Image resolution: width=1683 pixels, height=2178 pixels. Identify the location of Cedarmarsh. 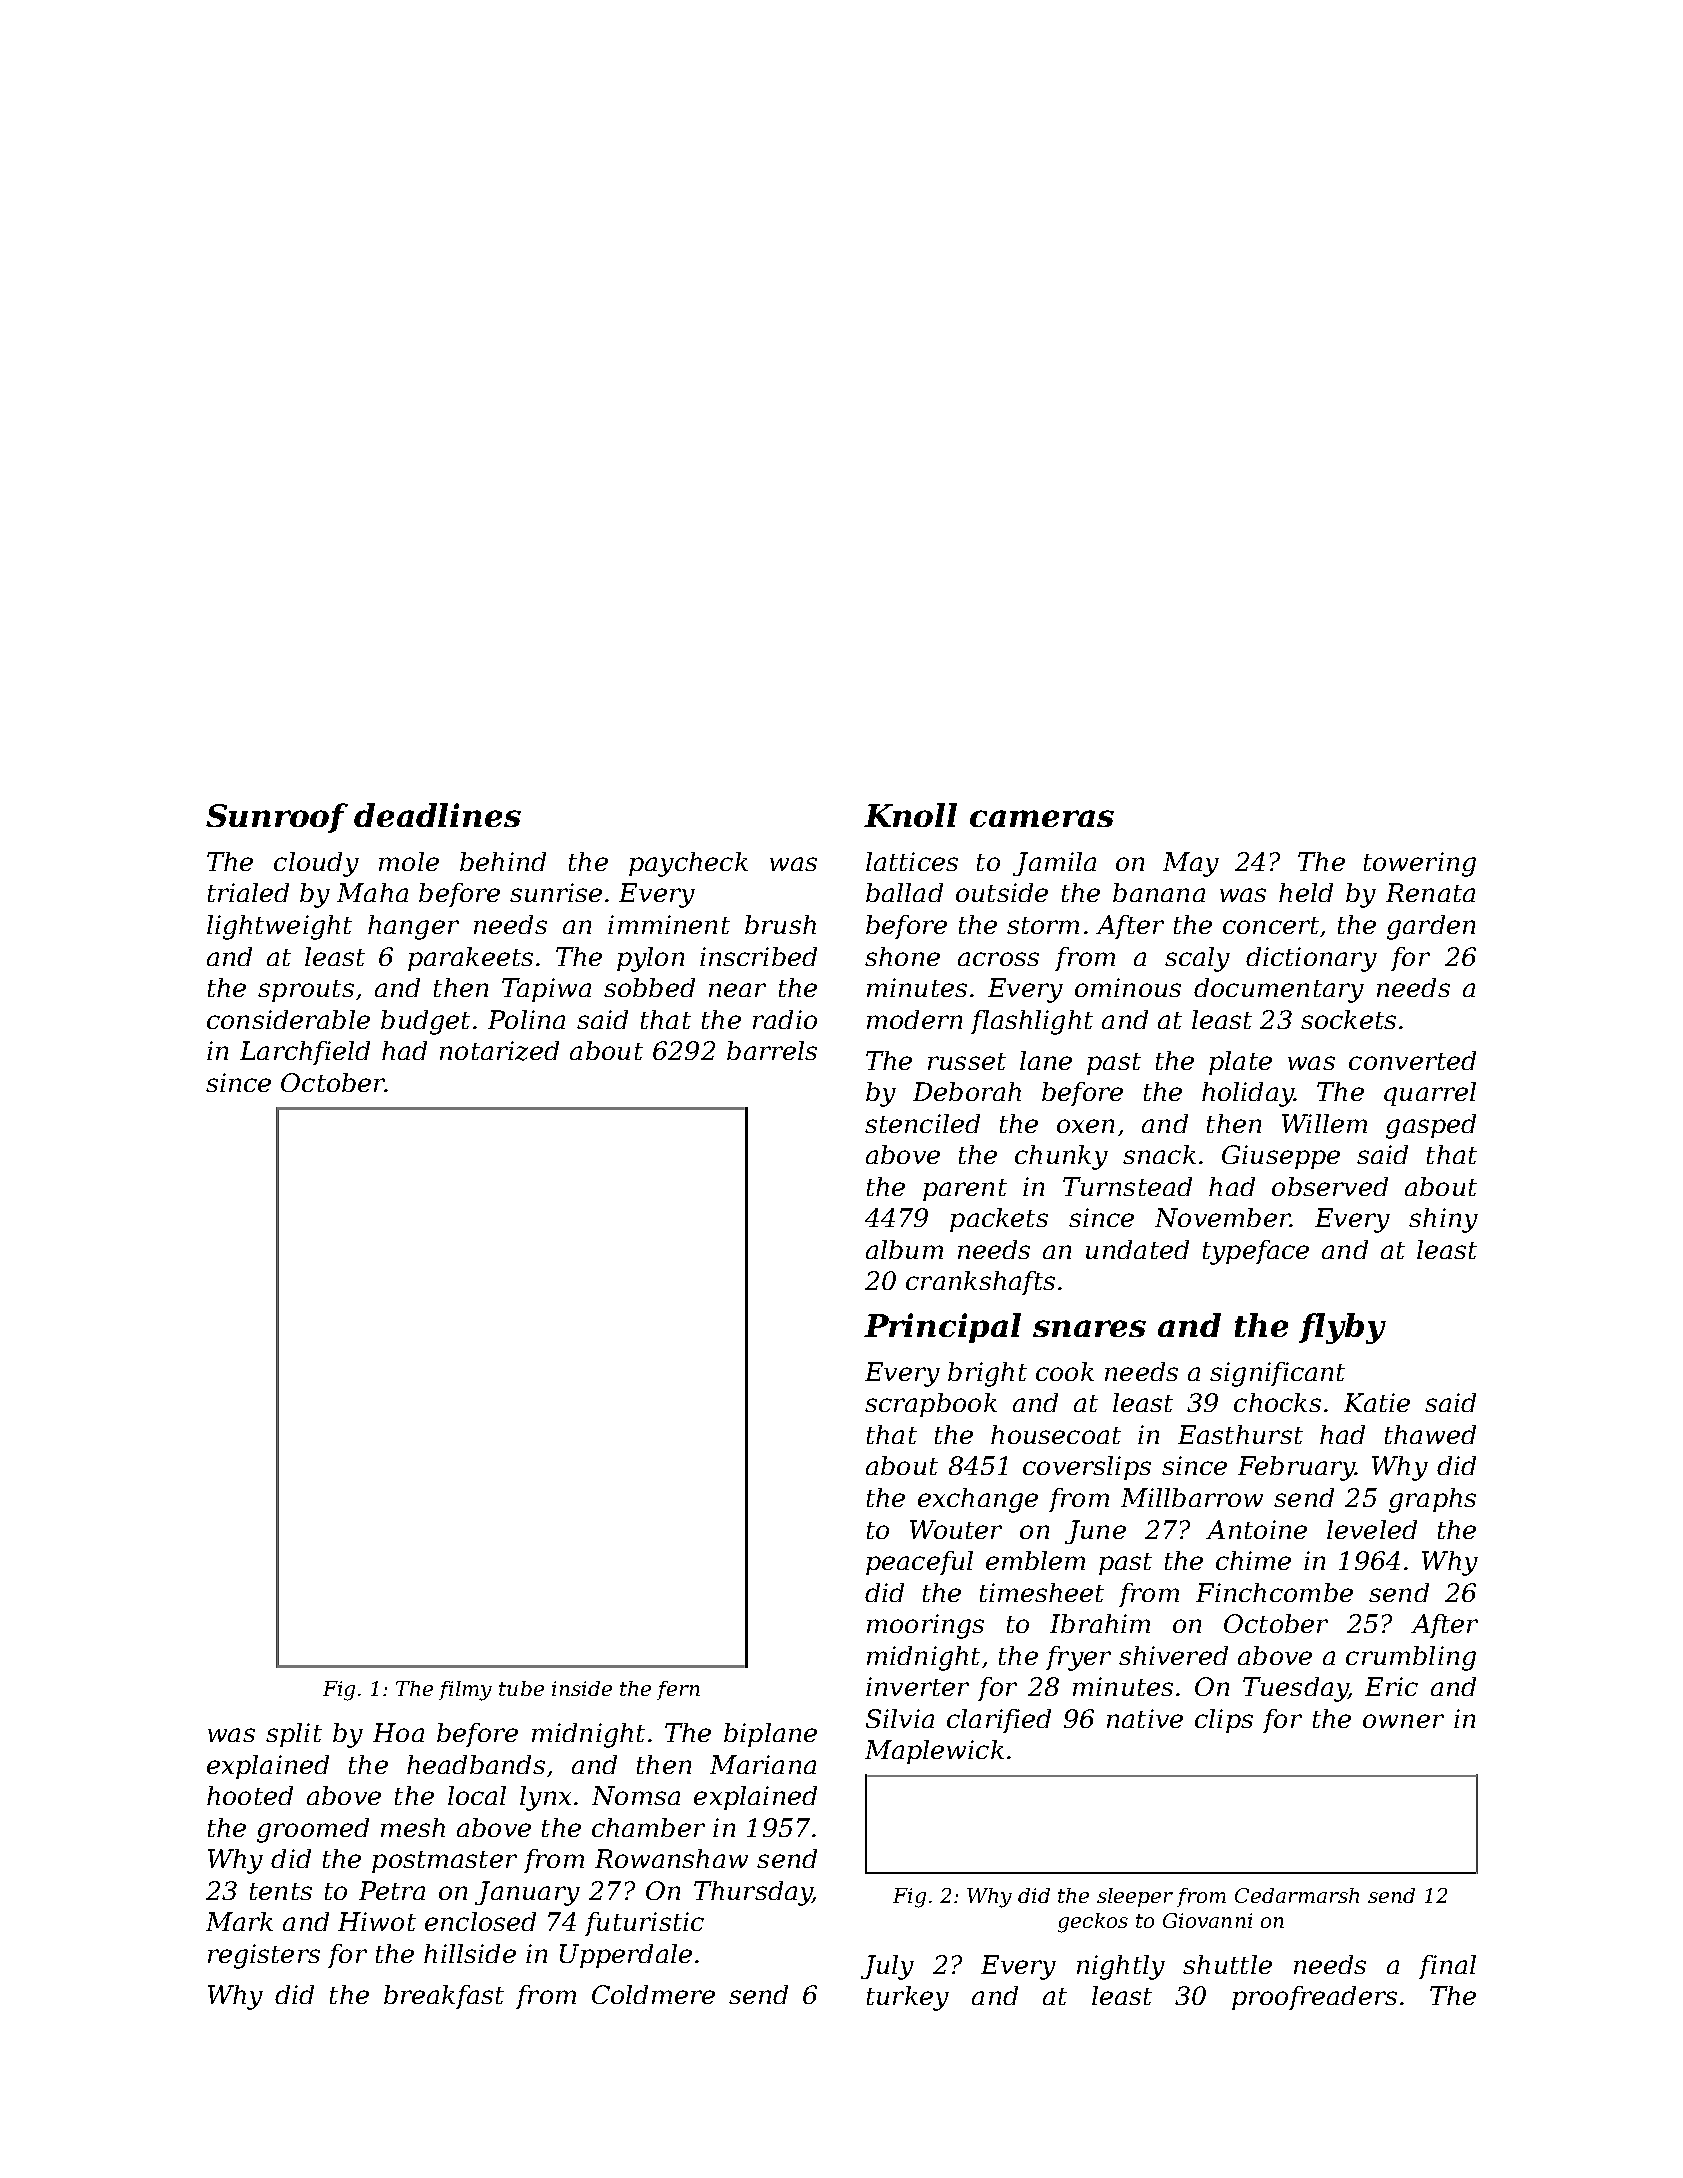
(1297, 1895).
